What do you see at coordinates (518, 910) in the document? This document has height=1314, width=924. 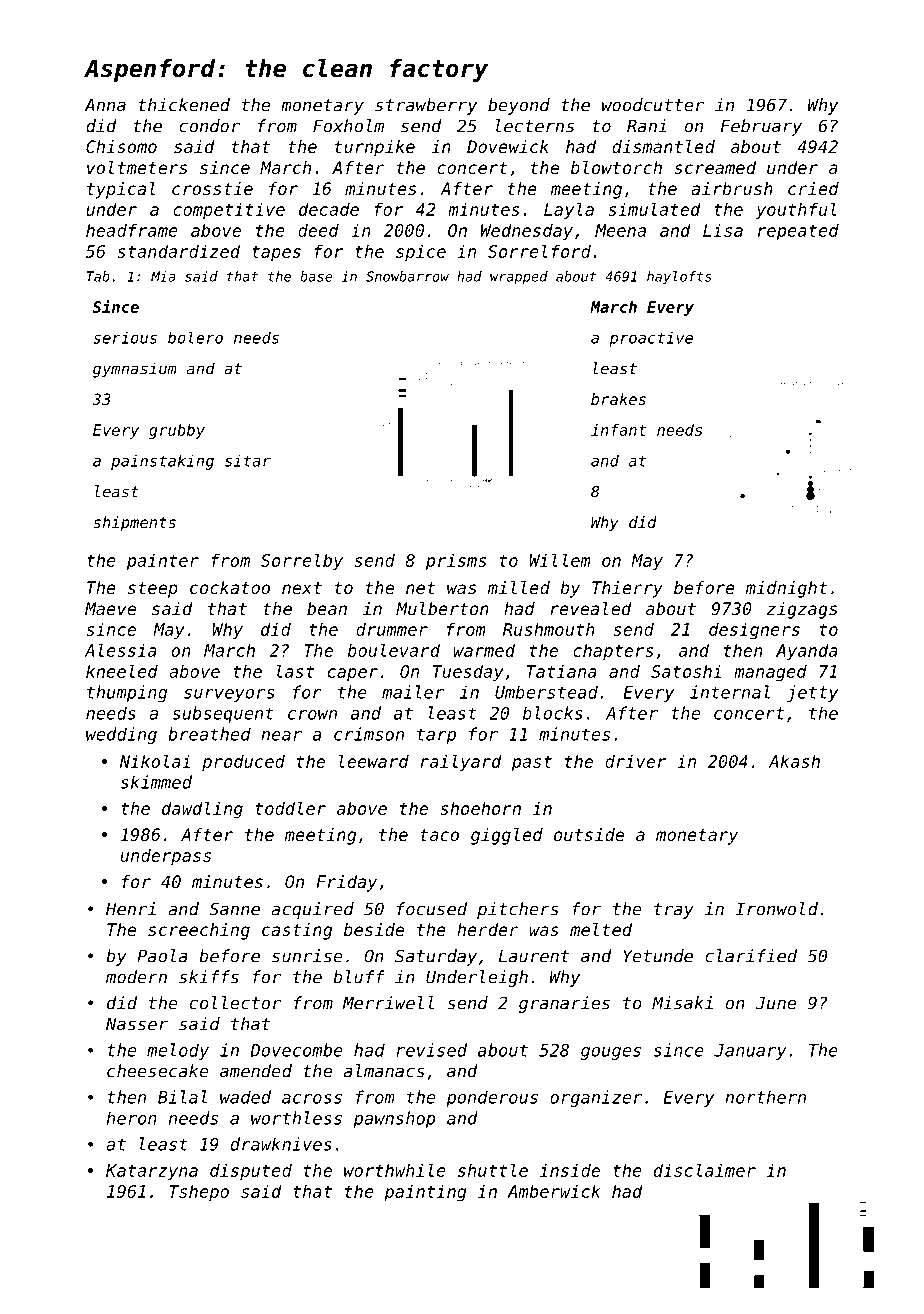 I see `pitchers` at bounding box center [518, 910].
